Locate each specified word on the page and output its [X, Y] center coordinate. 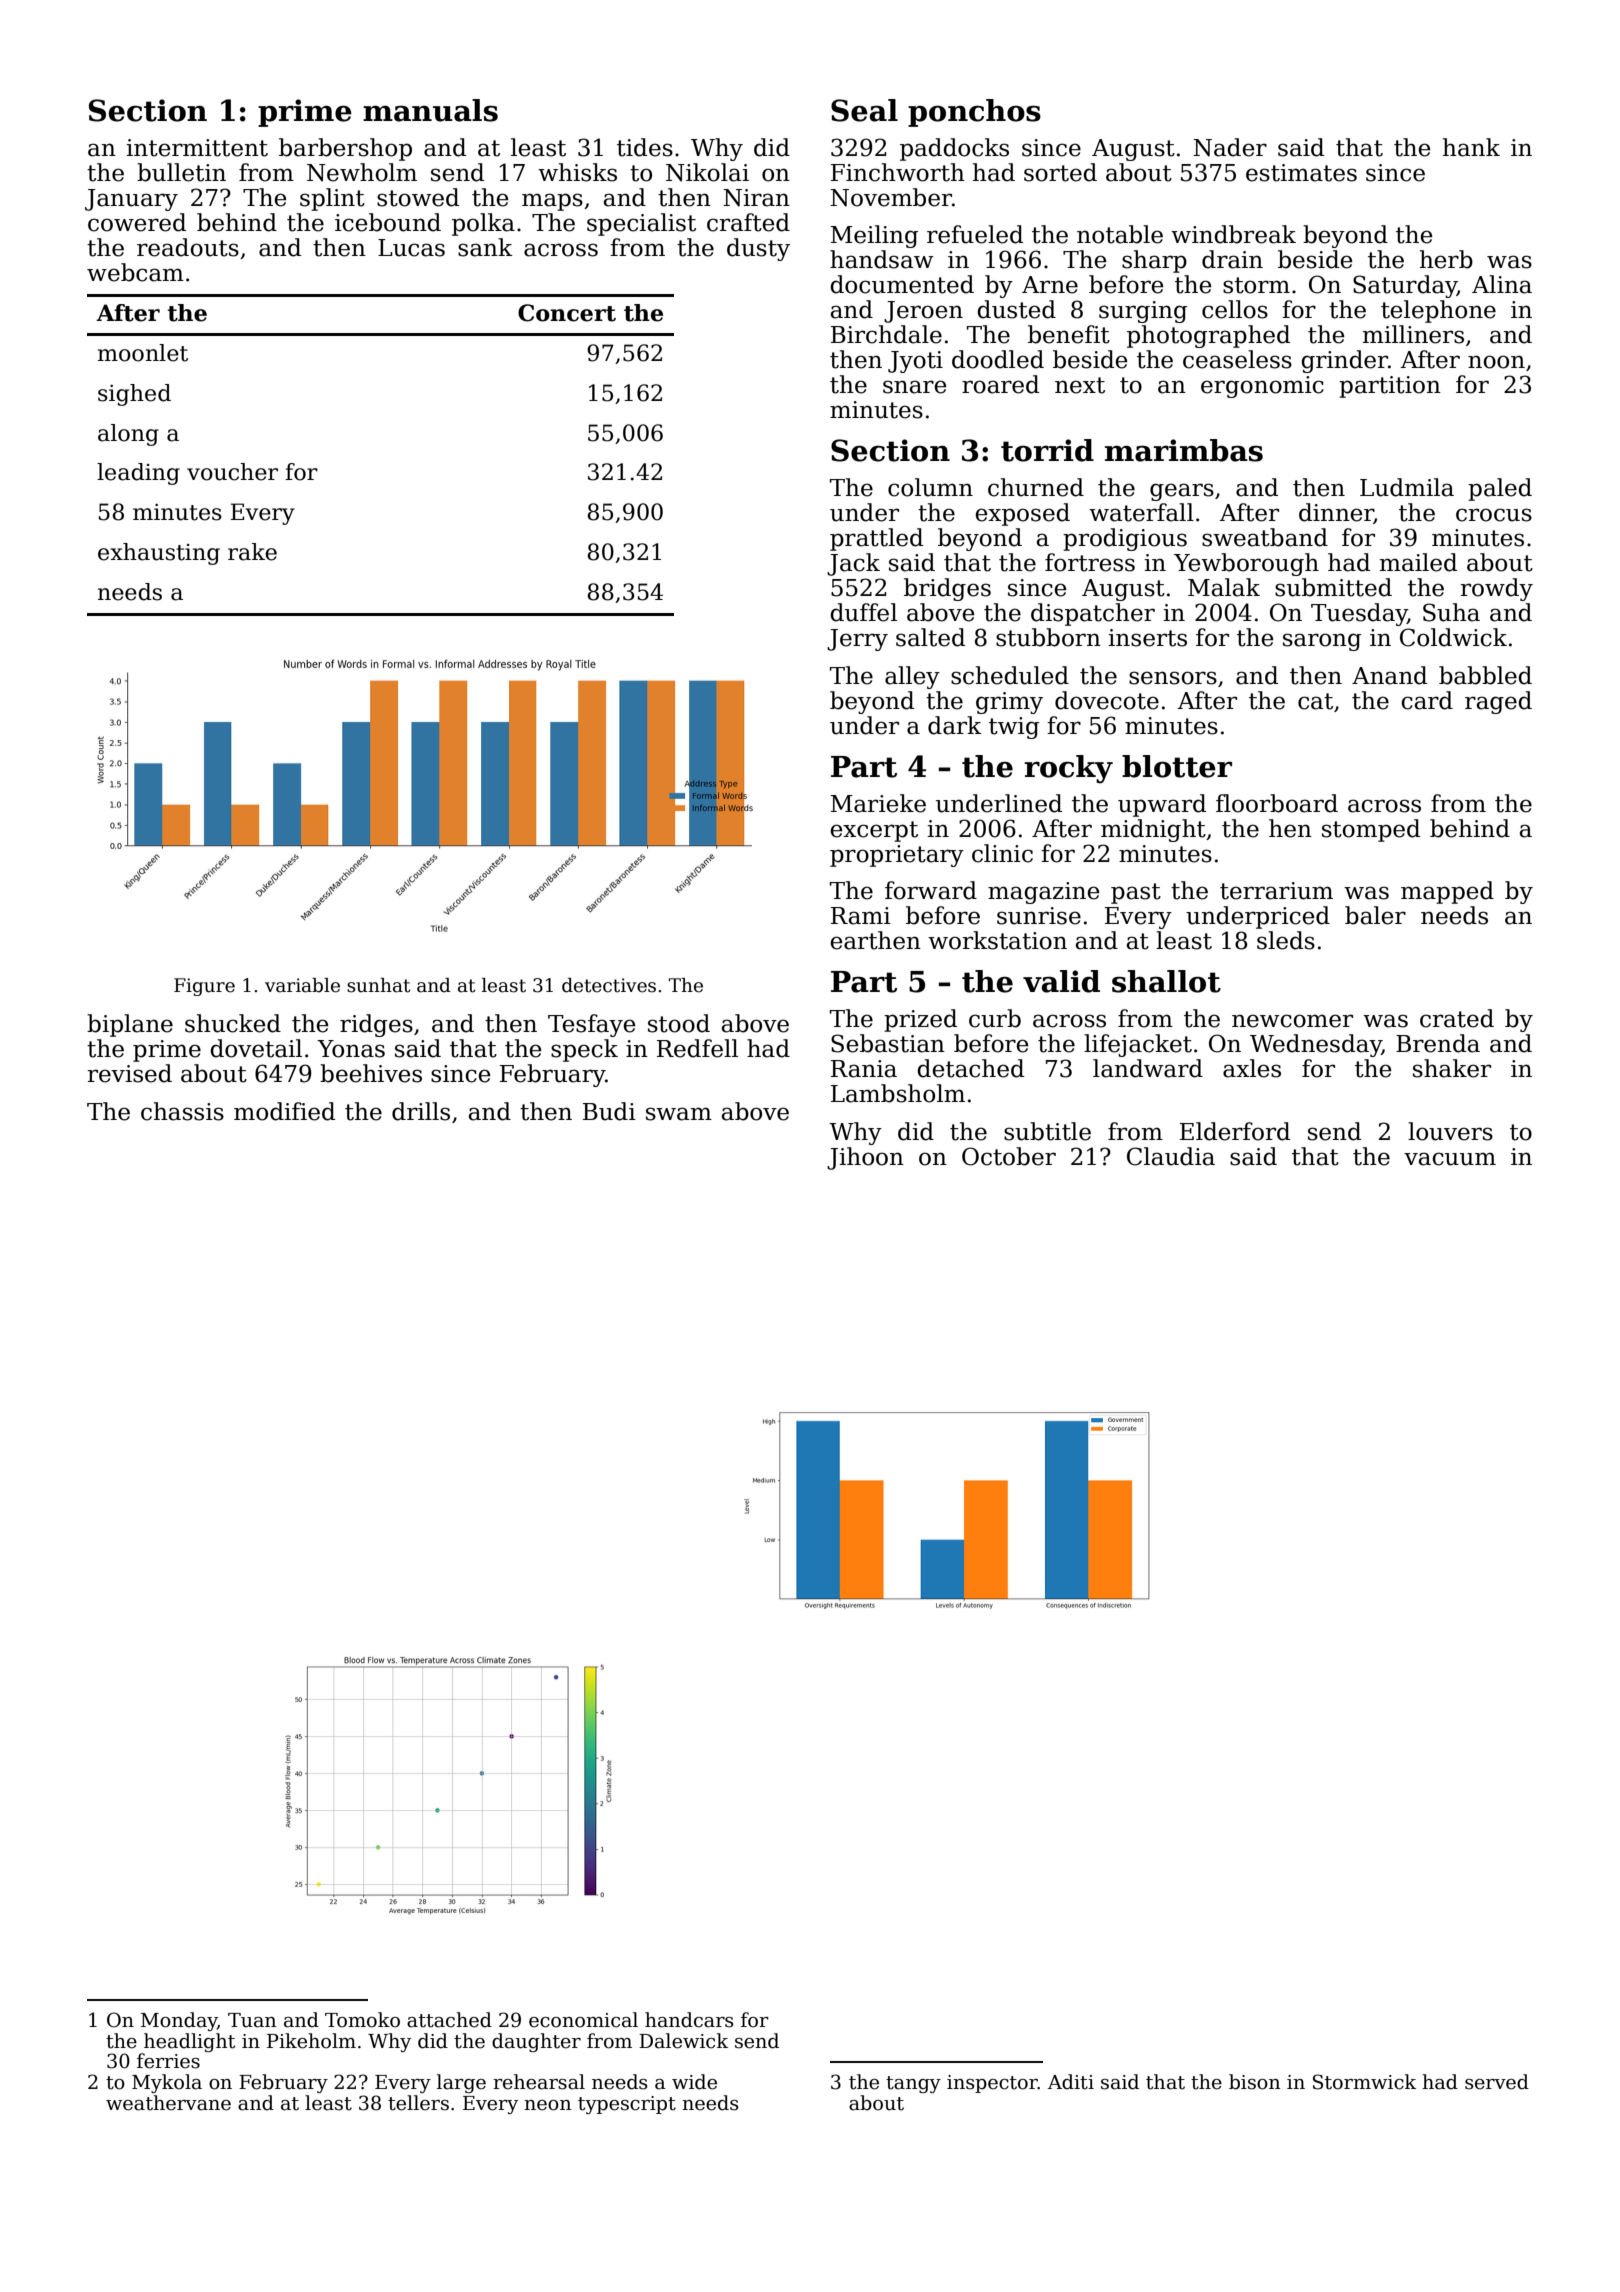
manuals [430, 110]
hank [1471, 147]
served [1497, 2082]
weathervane [168, 2103]
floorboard [1277, 803]
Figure [204, 987]
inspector [992, 2084]
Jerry [857, 640]
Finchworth [898, 172]
